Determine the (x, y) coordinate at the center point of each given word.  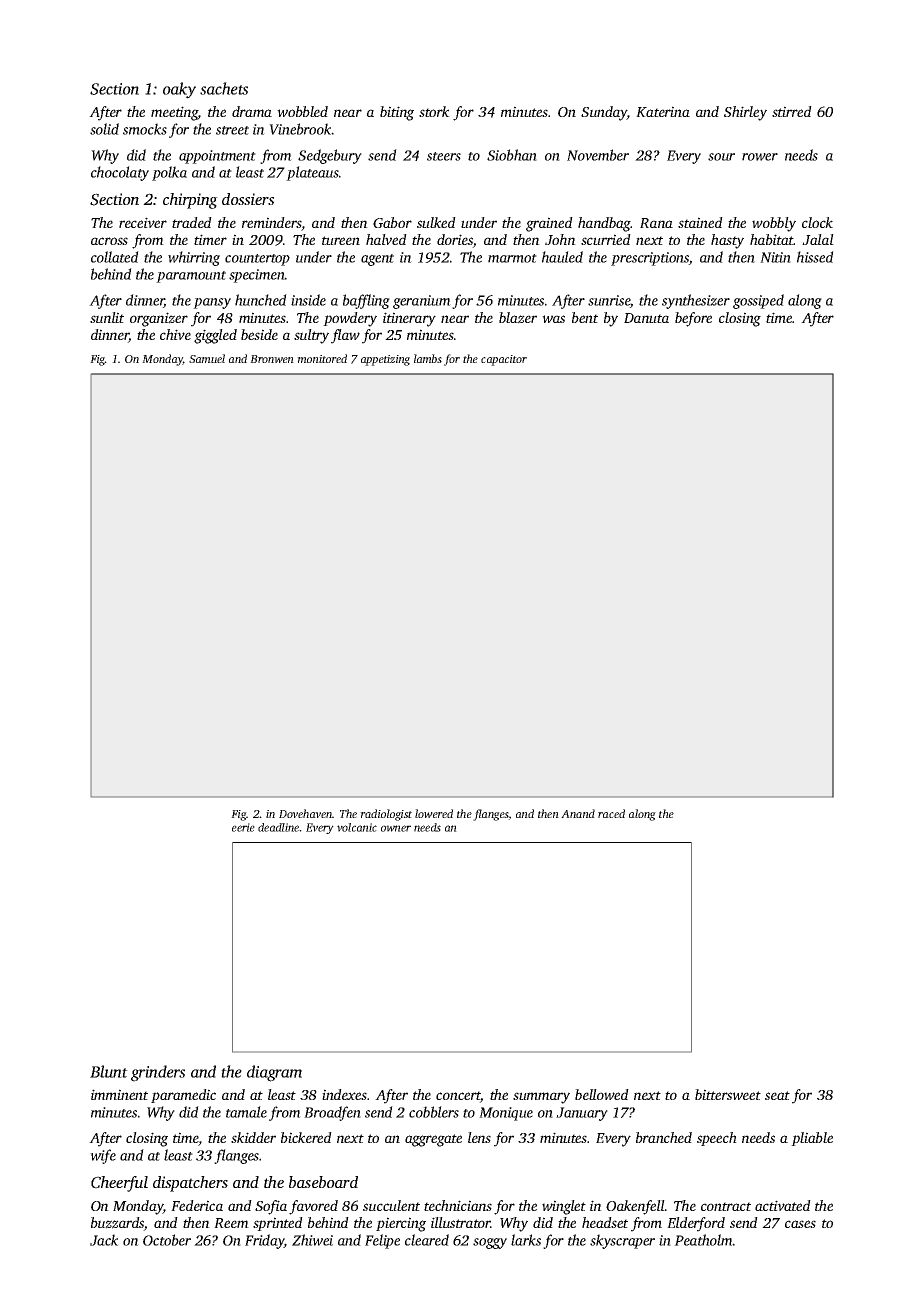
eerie (243, 827)
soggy (490, 1243)
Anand (578, 813)
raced (611, 813)
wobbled (302, 111)
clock (817, 222)
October (167, 1240)
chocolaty (120, 173)
